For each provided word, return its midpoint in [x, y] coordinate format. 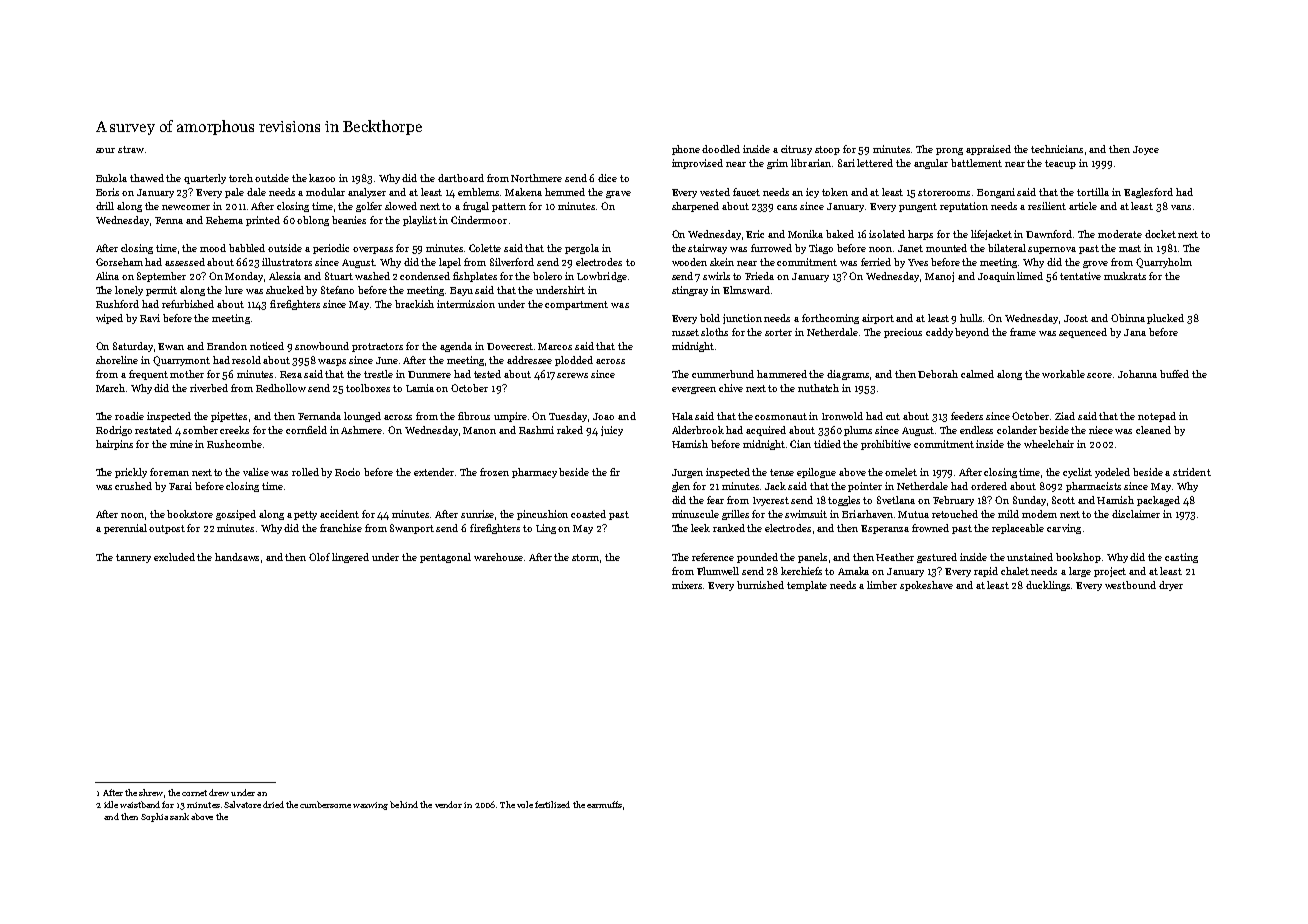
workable [1063, 374]
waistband [140, 804]
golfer [369, 207]
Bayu [461, 291]
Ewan [171, 346]
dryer [1171, 586]
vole [525, 804]
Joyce [1146, 150]
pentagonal [445, 558]
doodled [721, 149]
